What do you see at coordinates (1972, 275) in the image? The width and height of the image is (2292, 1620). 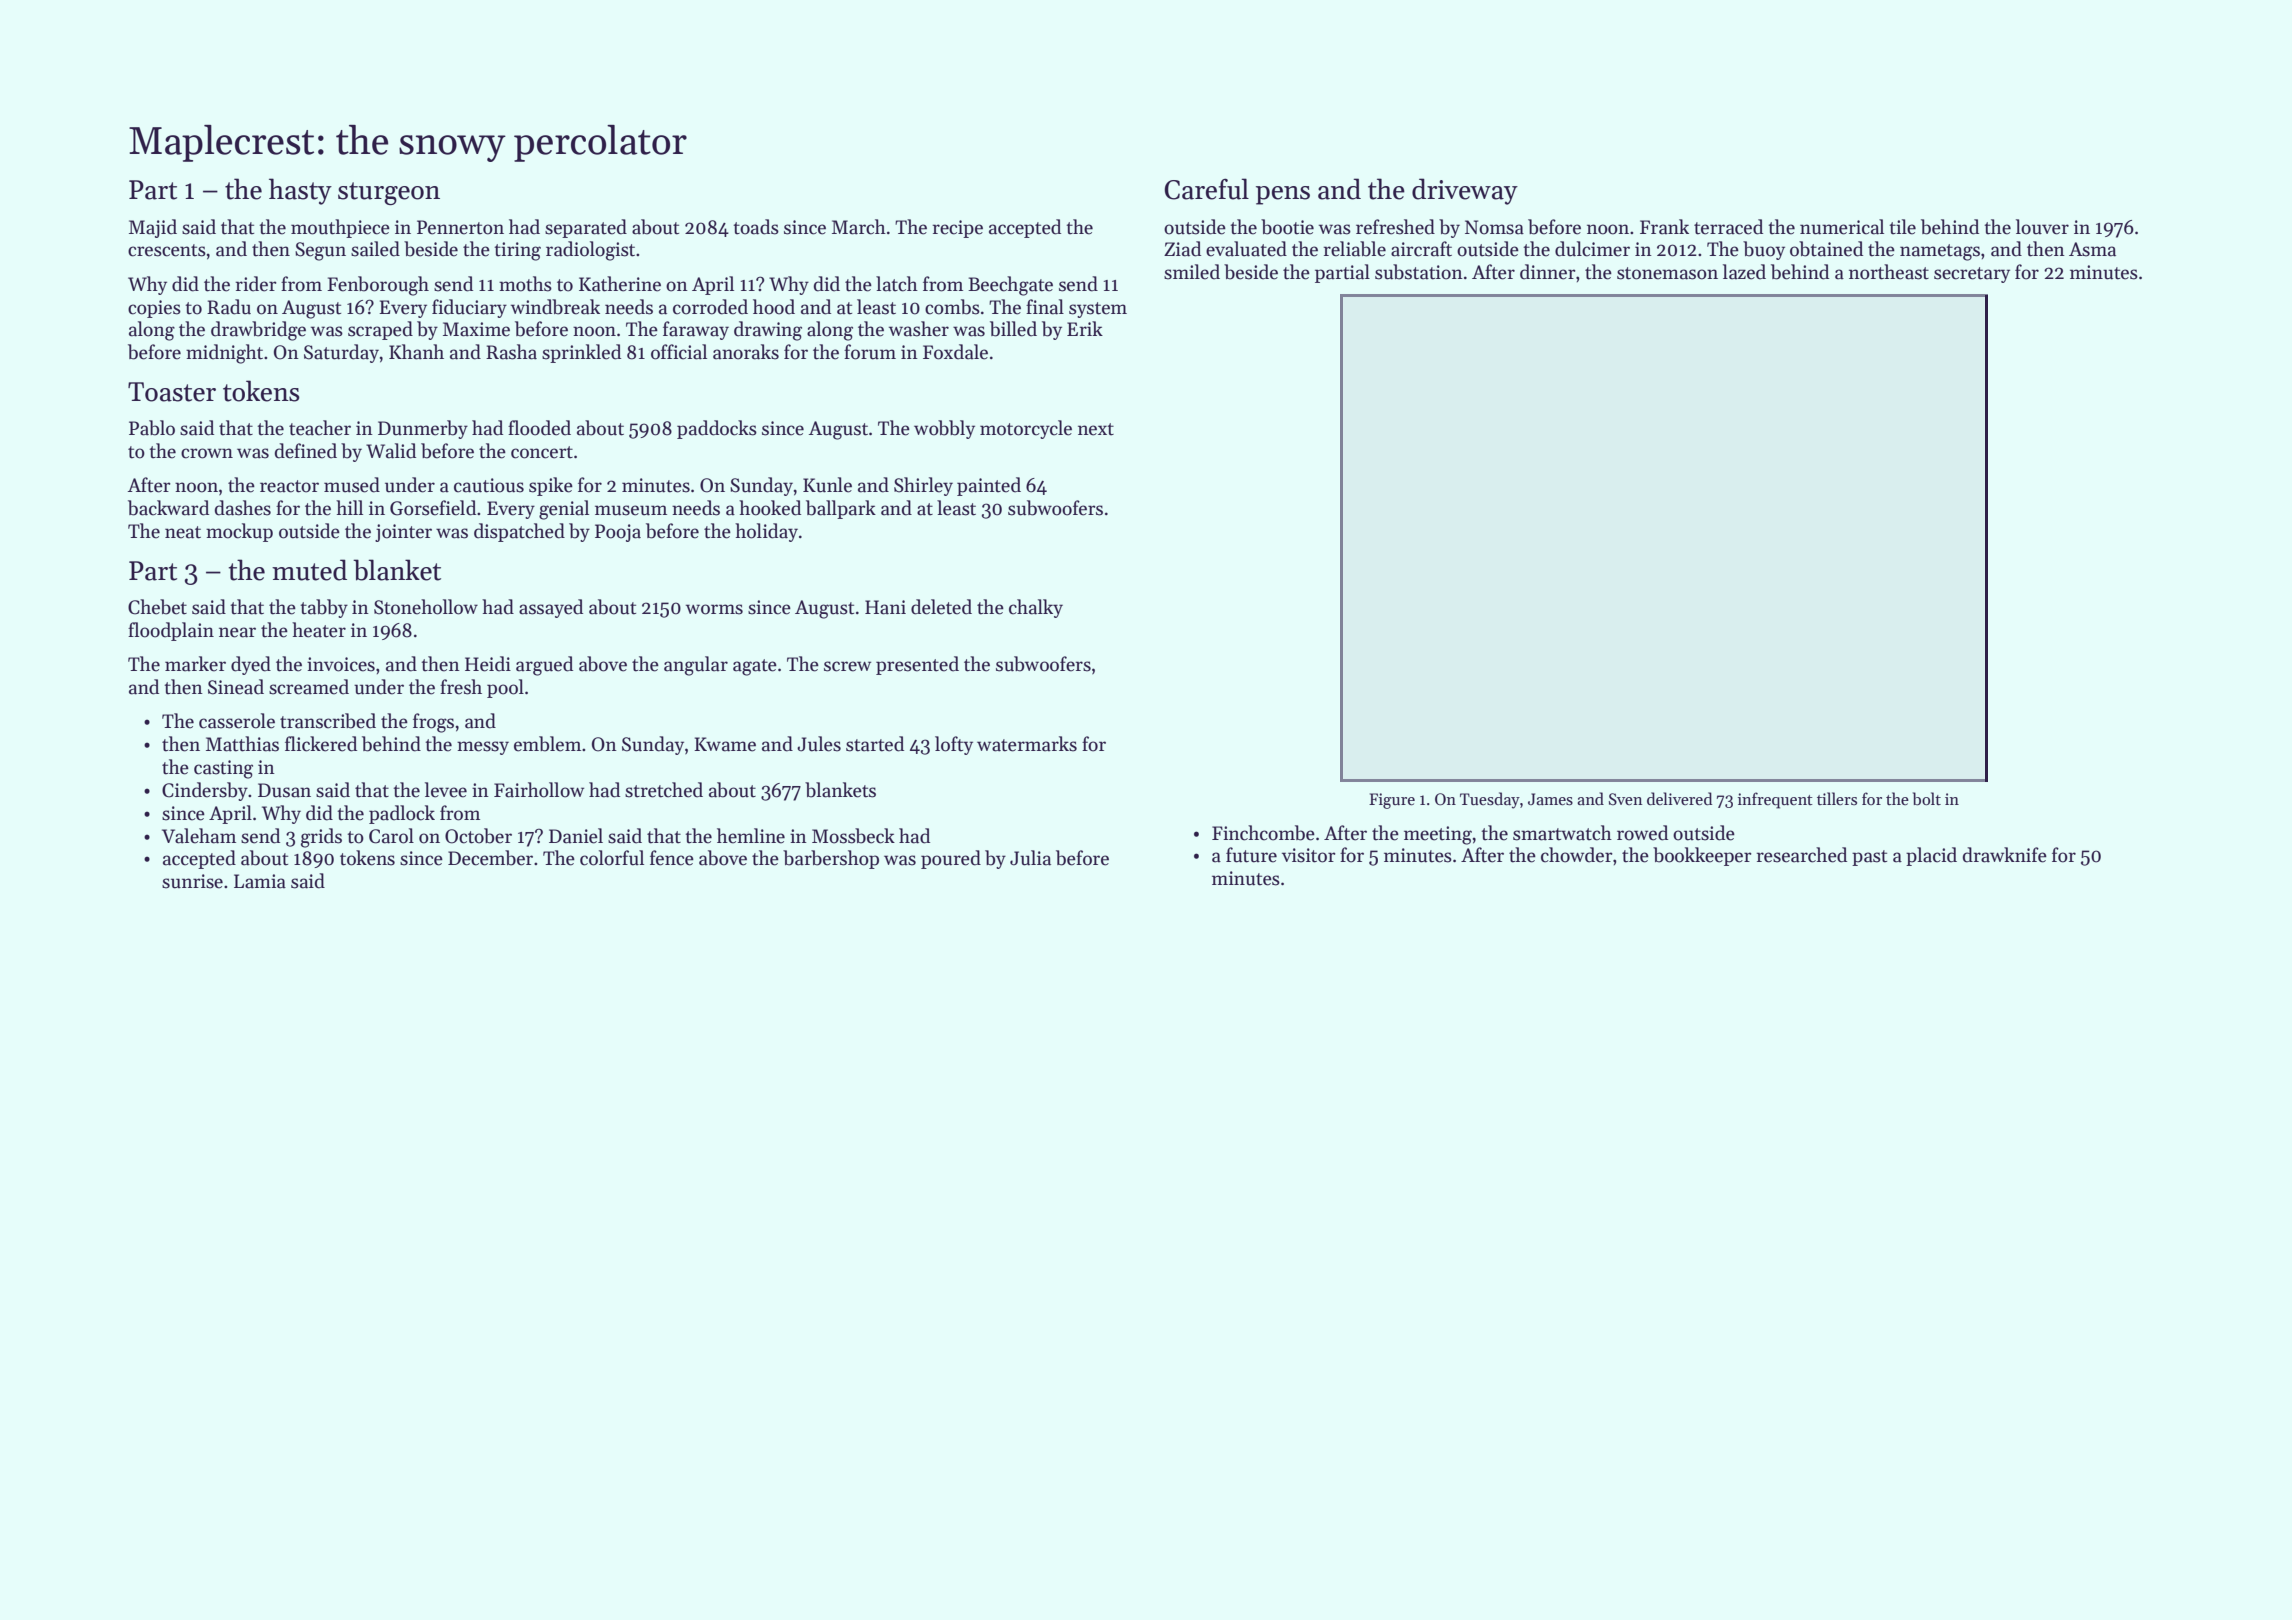 I see `secretary` at bounding box center [1972, 275].
